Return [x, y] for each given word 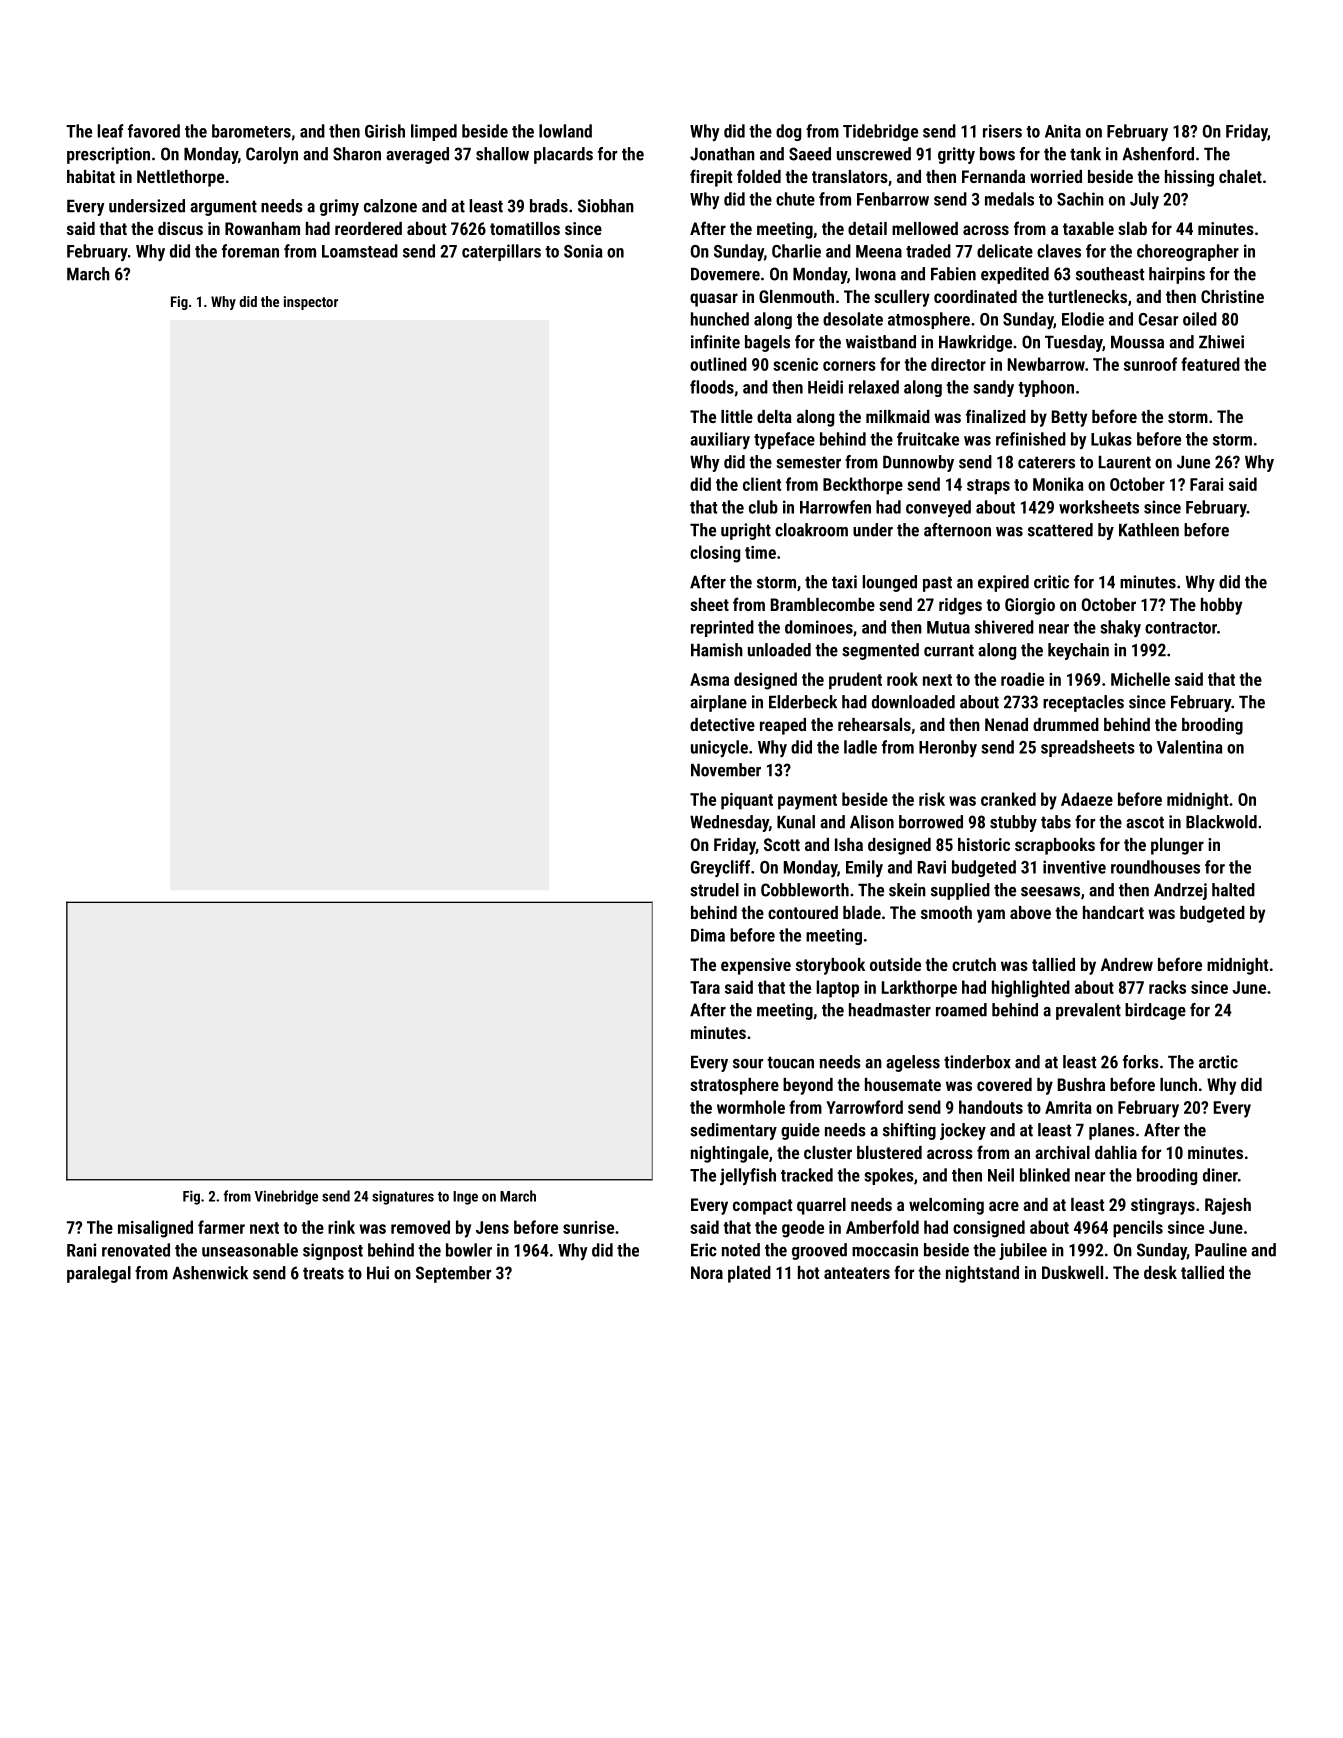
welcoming [946, 1206]
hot [808, 1272]
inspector [311, 303]
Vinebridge [286, 1197]
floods [712, 387]
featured [1210, 364]
